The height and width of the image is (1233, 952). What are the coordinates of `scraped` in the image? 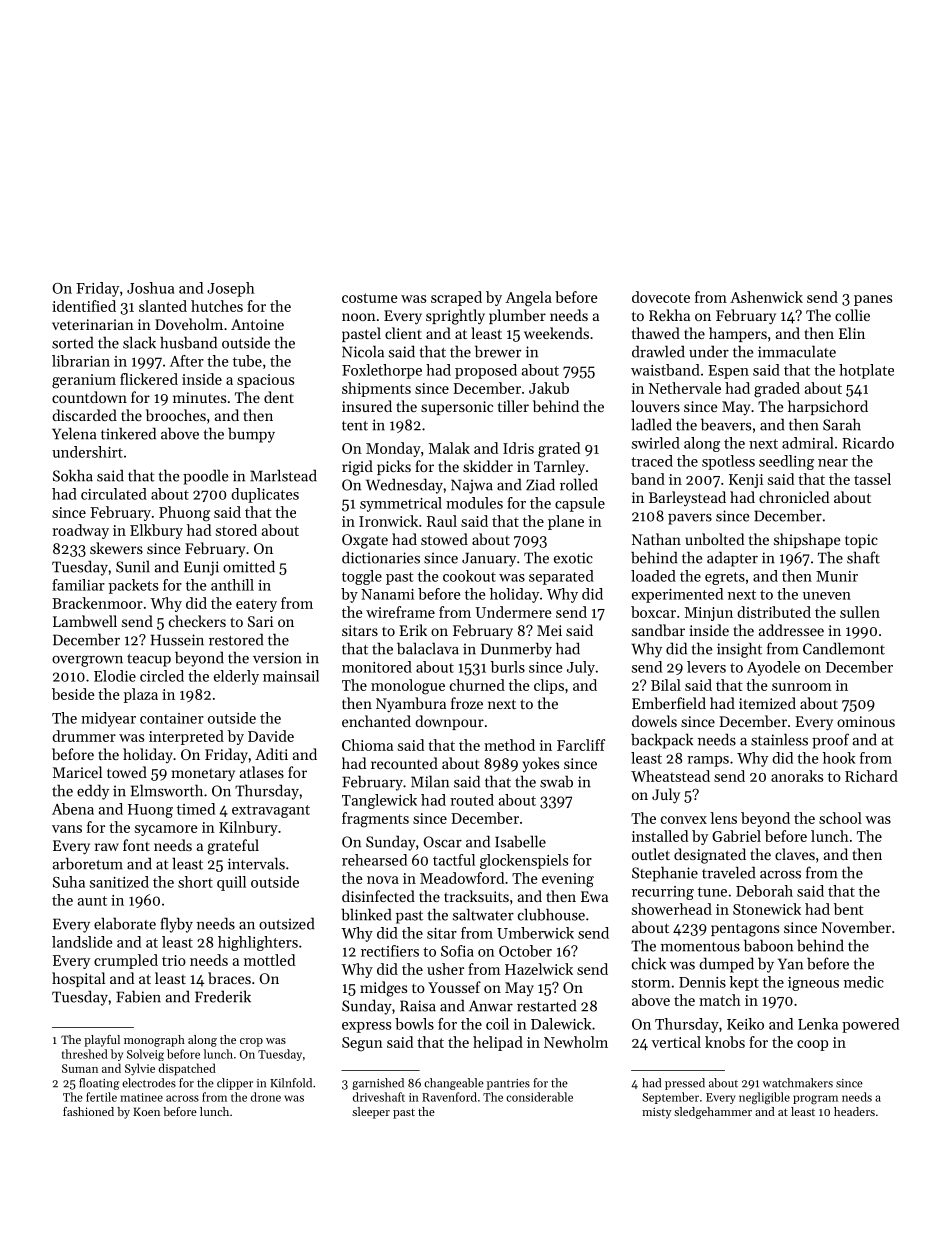 It's located at (456, 298).
